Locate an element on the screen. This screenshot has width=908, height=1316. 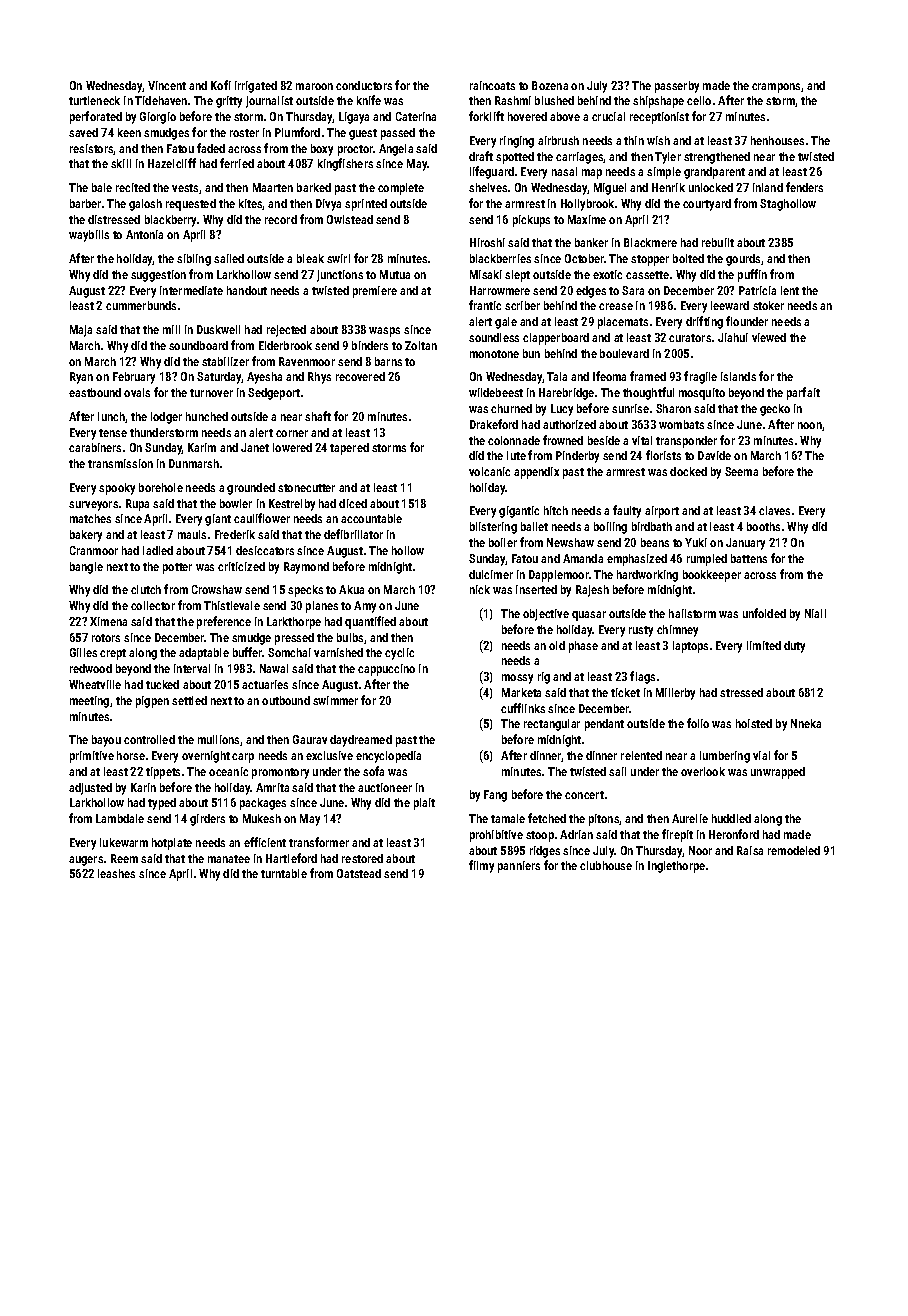
turntable is located at coordinates (284, 873).
